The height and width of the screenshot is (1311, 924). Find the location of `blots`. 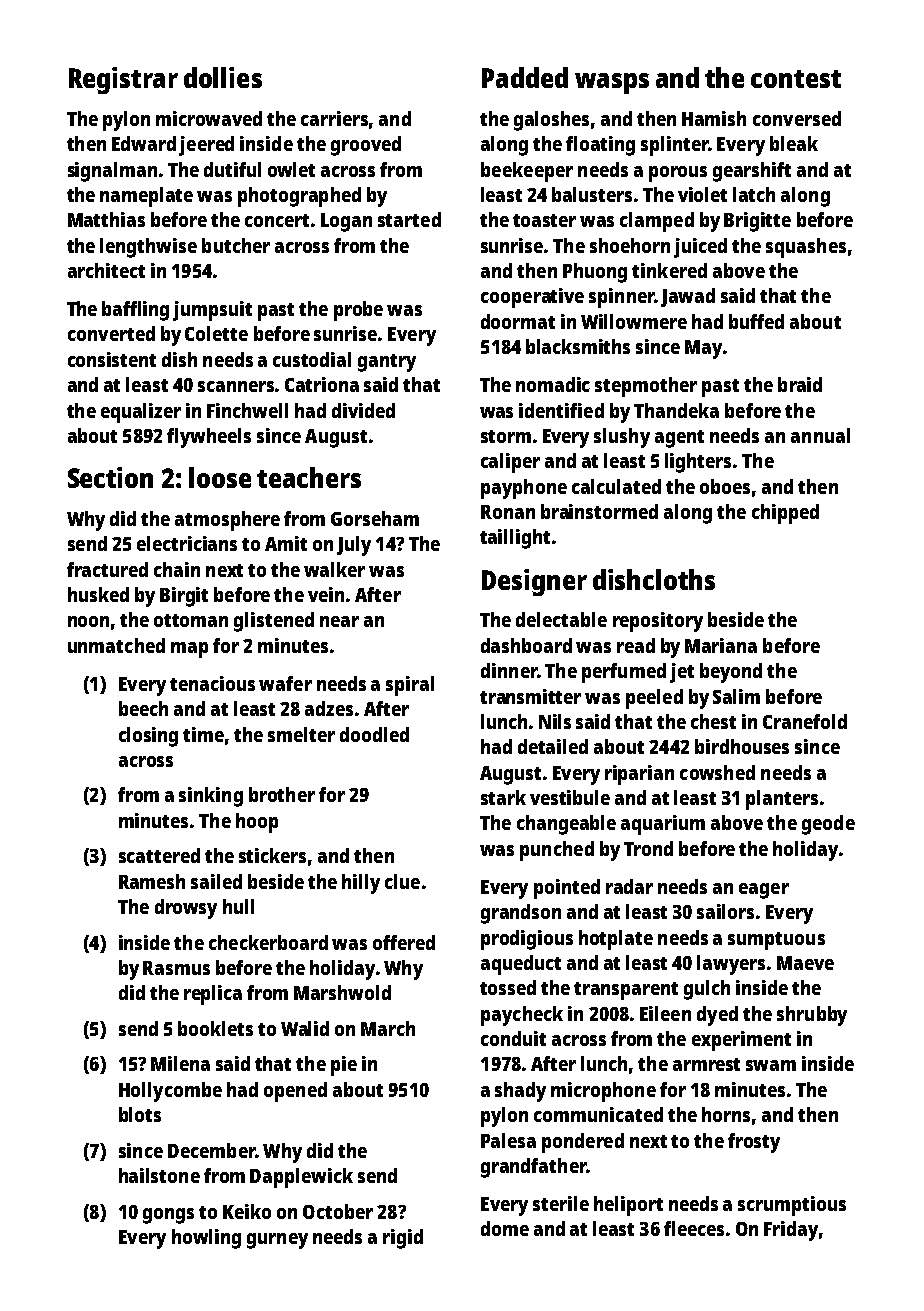

blots is located at coordinates (140, 1114).
